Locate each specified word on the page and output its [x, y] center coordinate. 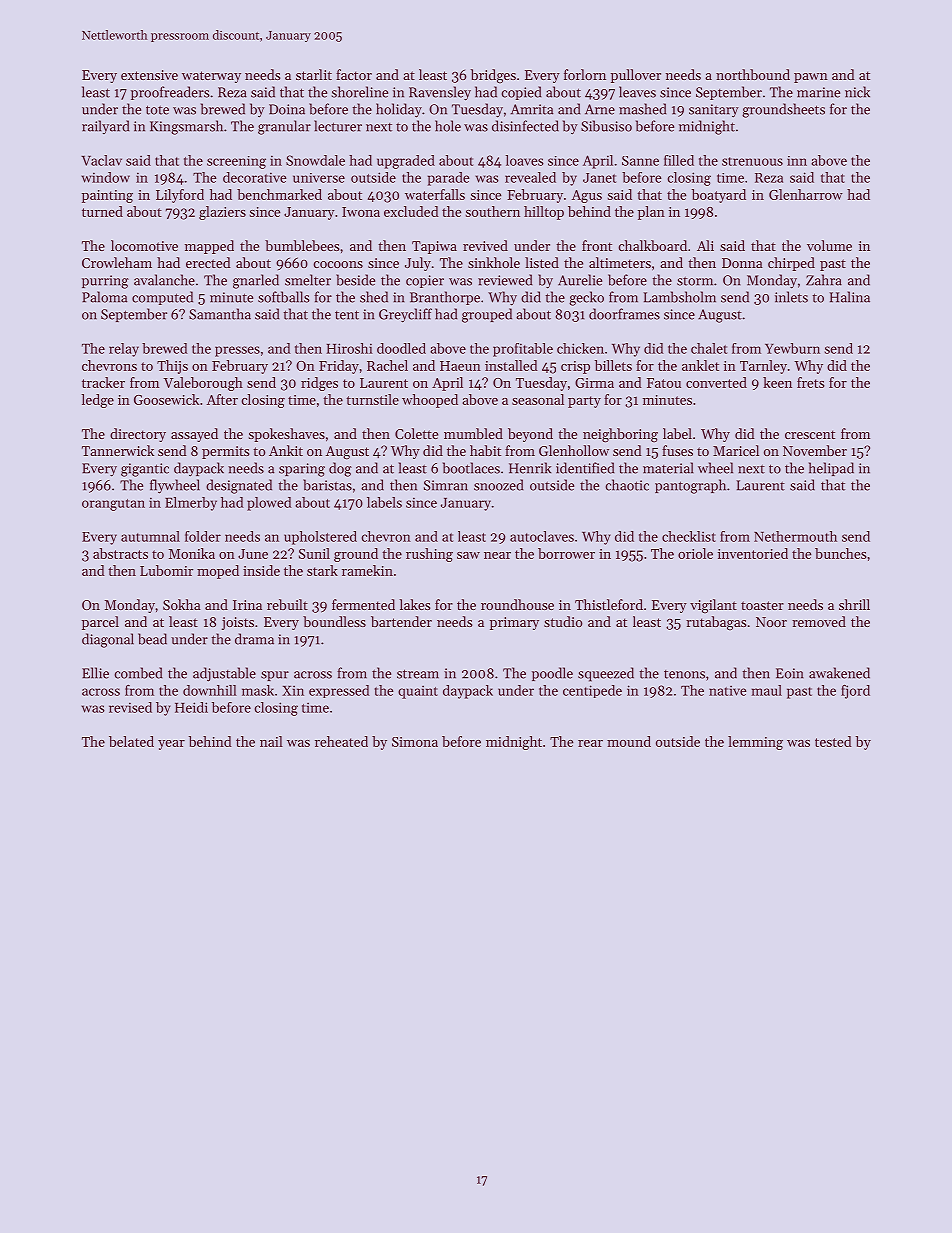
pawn [811, 78]
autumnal [150, 536]
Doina [287, 109]
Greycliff [405, 315]
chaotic [627, 485]
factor [354, 74]
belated [131, 741]
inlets [791, 297]
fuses [677, 450]
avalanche [164, 280]
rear [590, 743]
